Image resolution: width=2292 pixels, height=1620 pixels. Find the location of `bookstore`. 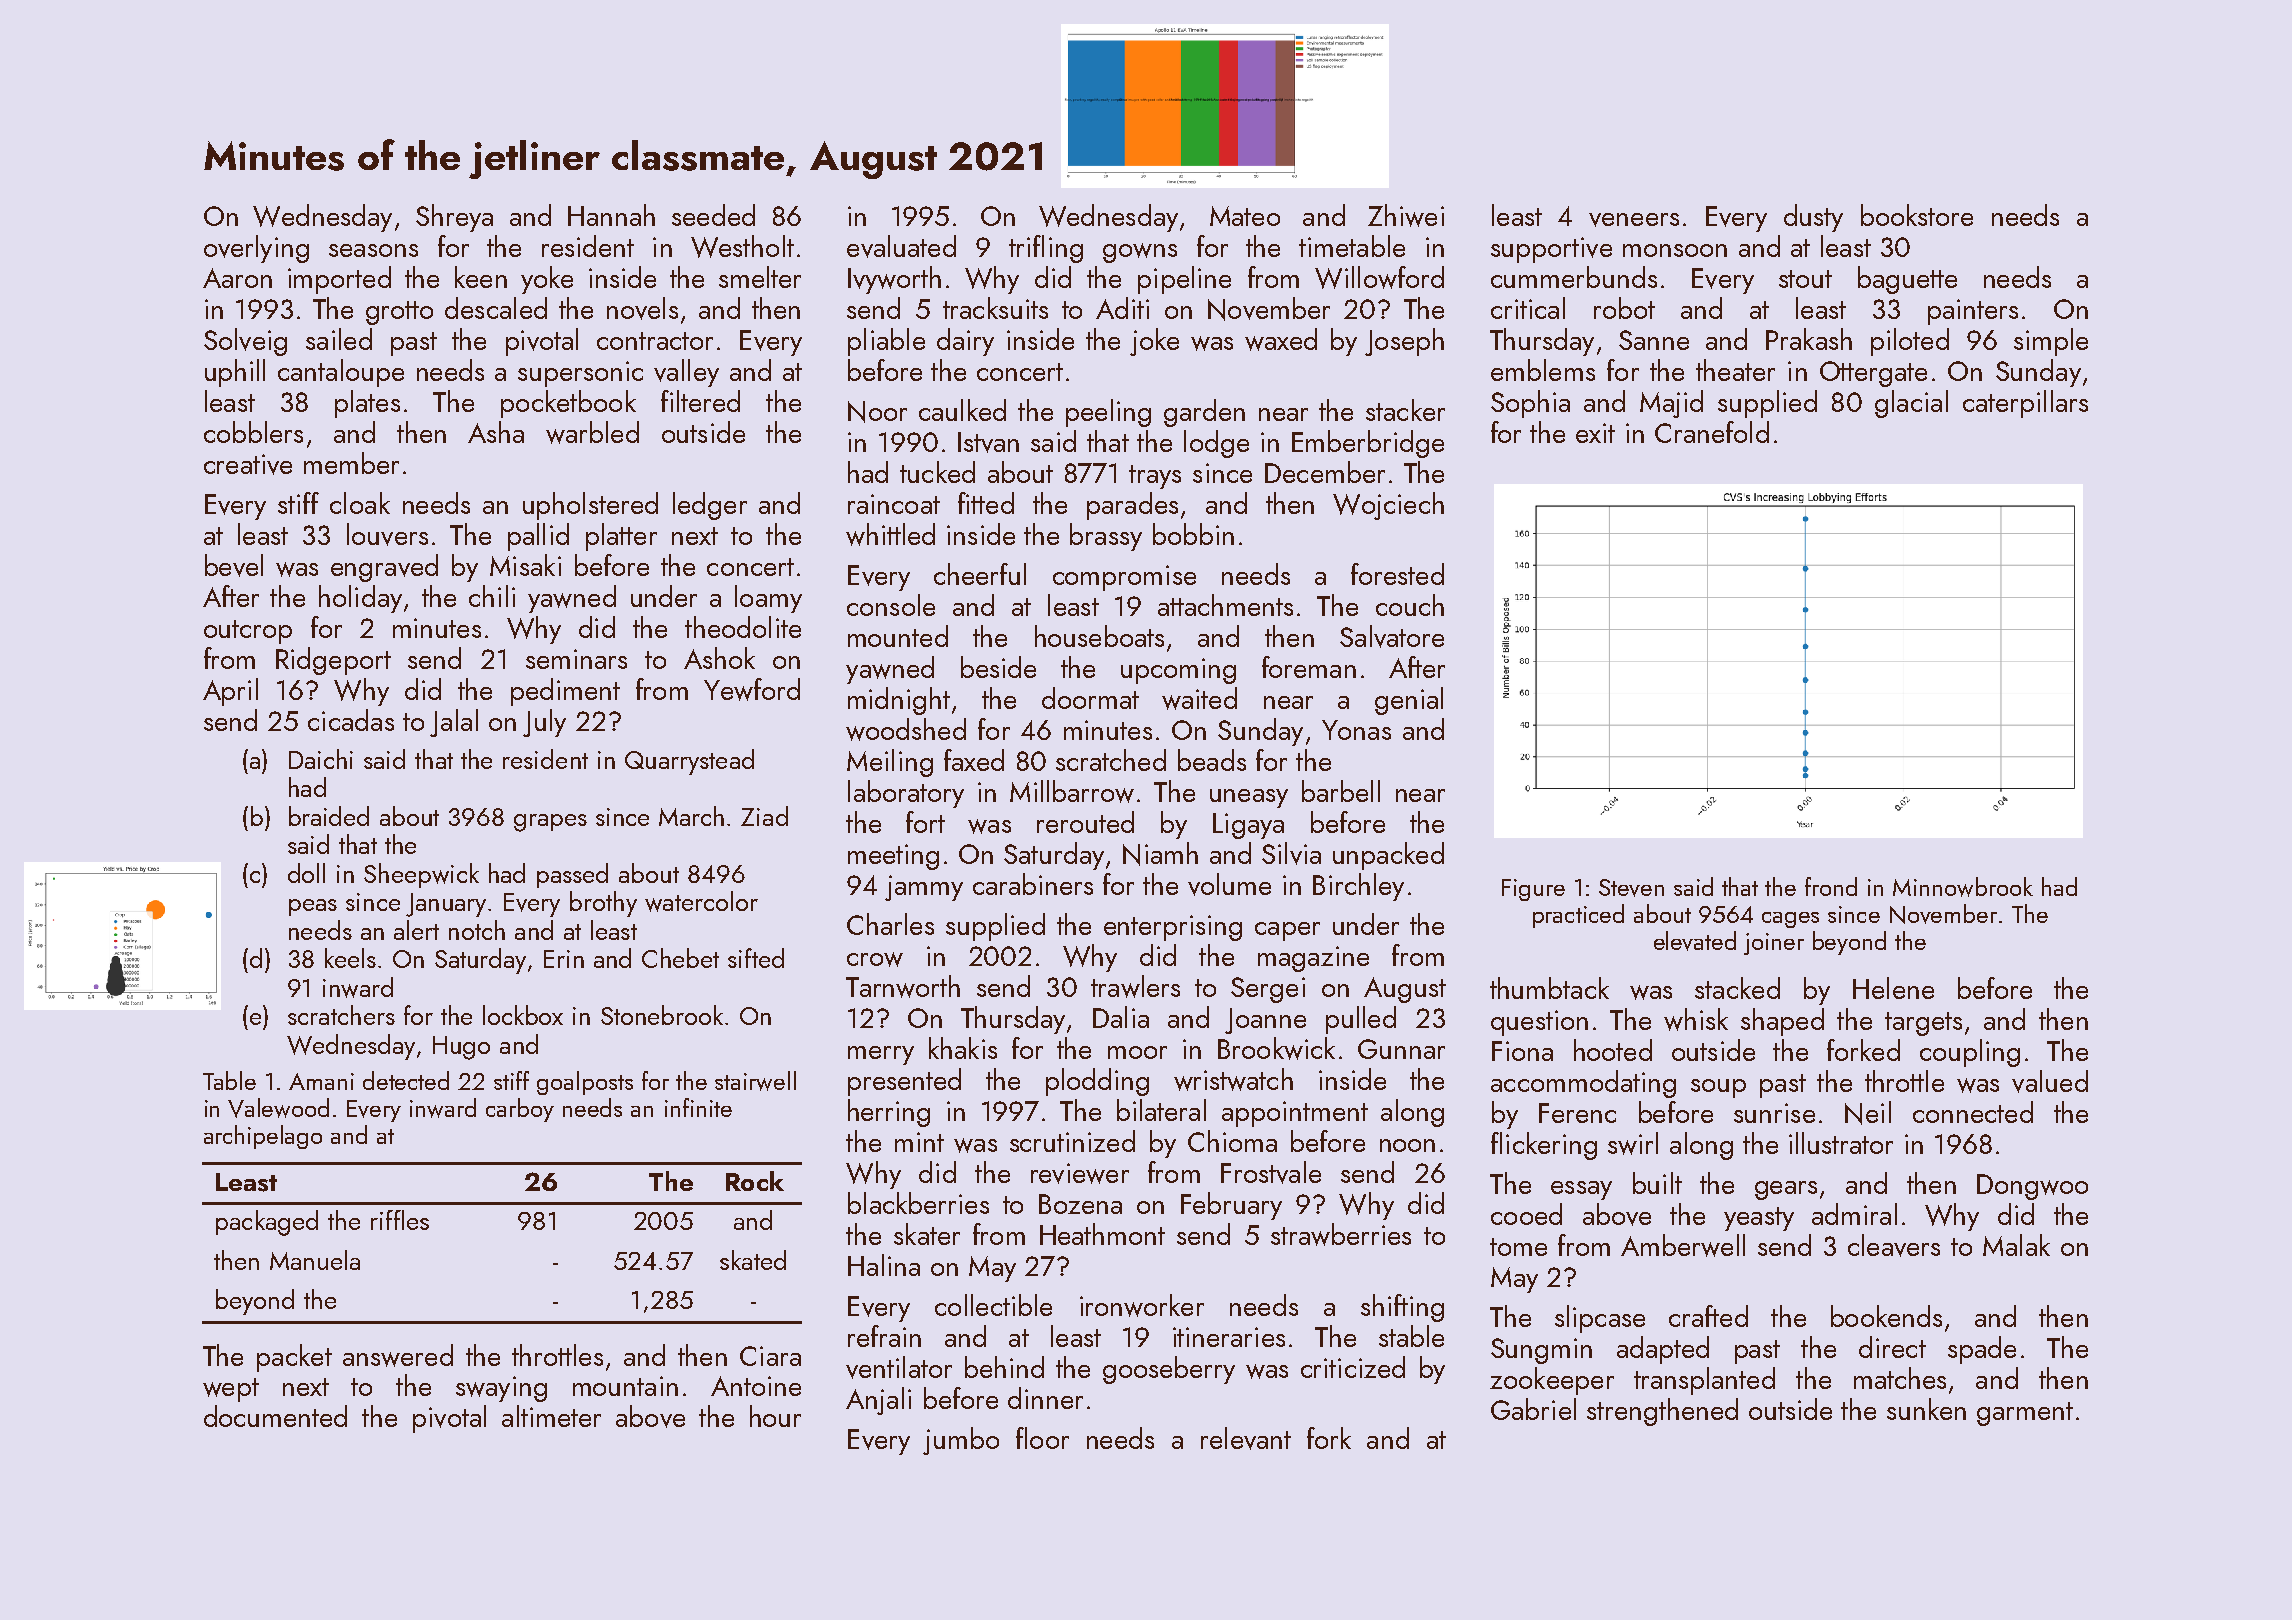

bookstore is located at coordinates (1917, 215).
